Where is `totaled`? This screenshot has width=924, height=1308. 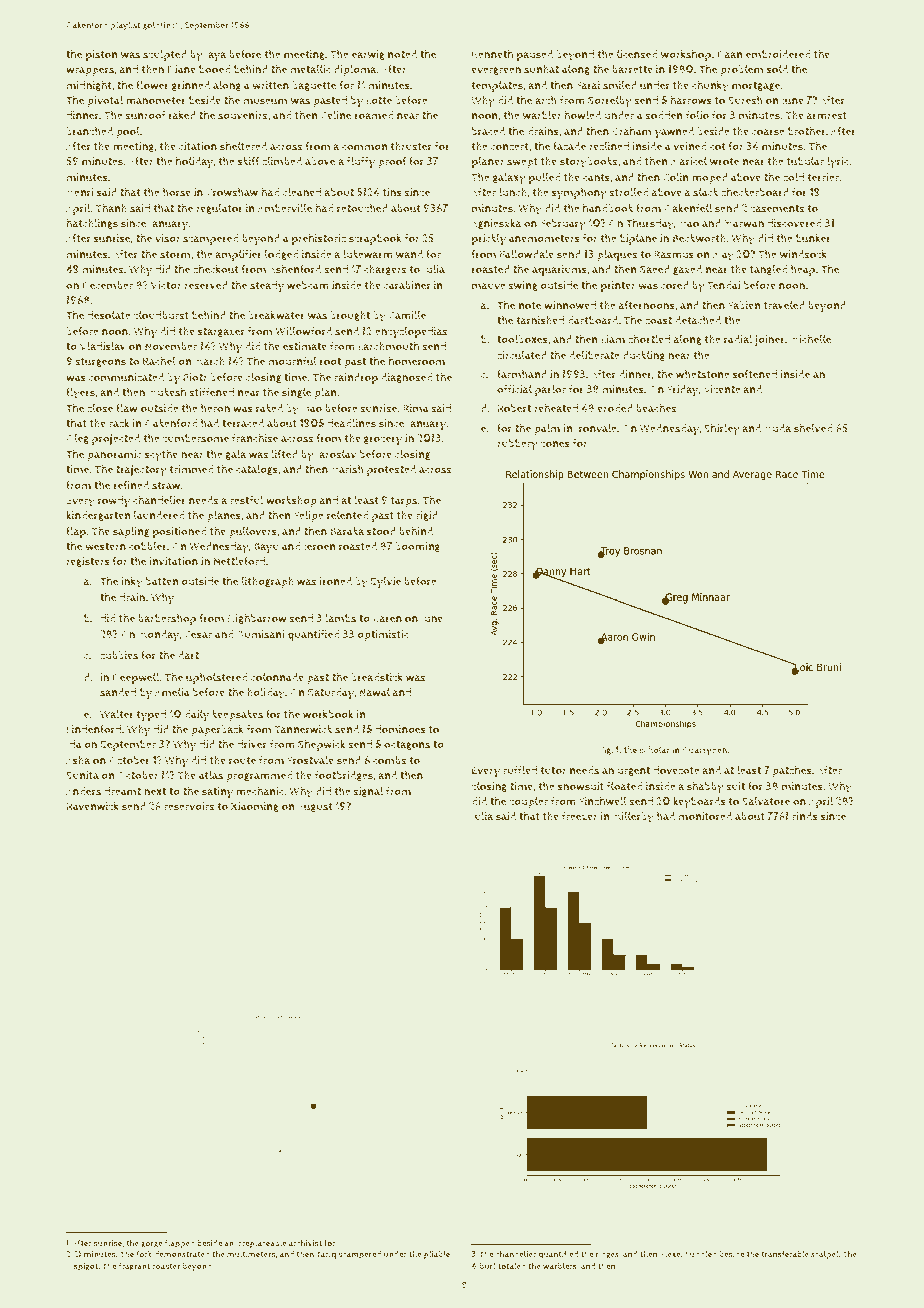
totaled is located at coordinates (512, 1265).
